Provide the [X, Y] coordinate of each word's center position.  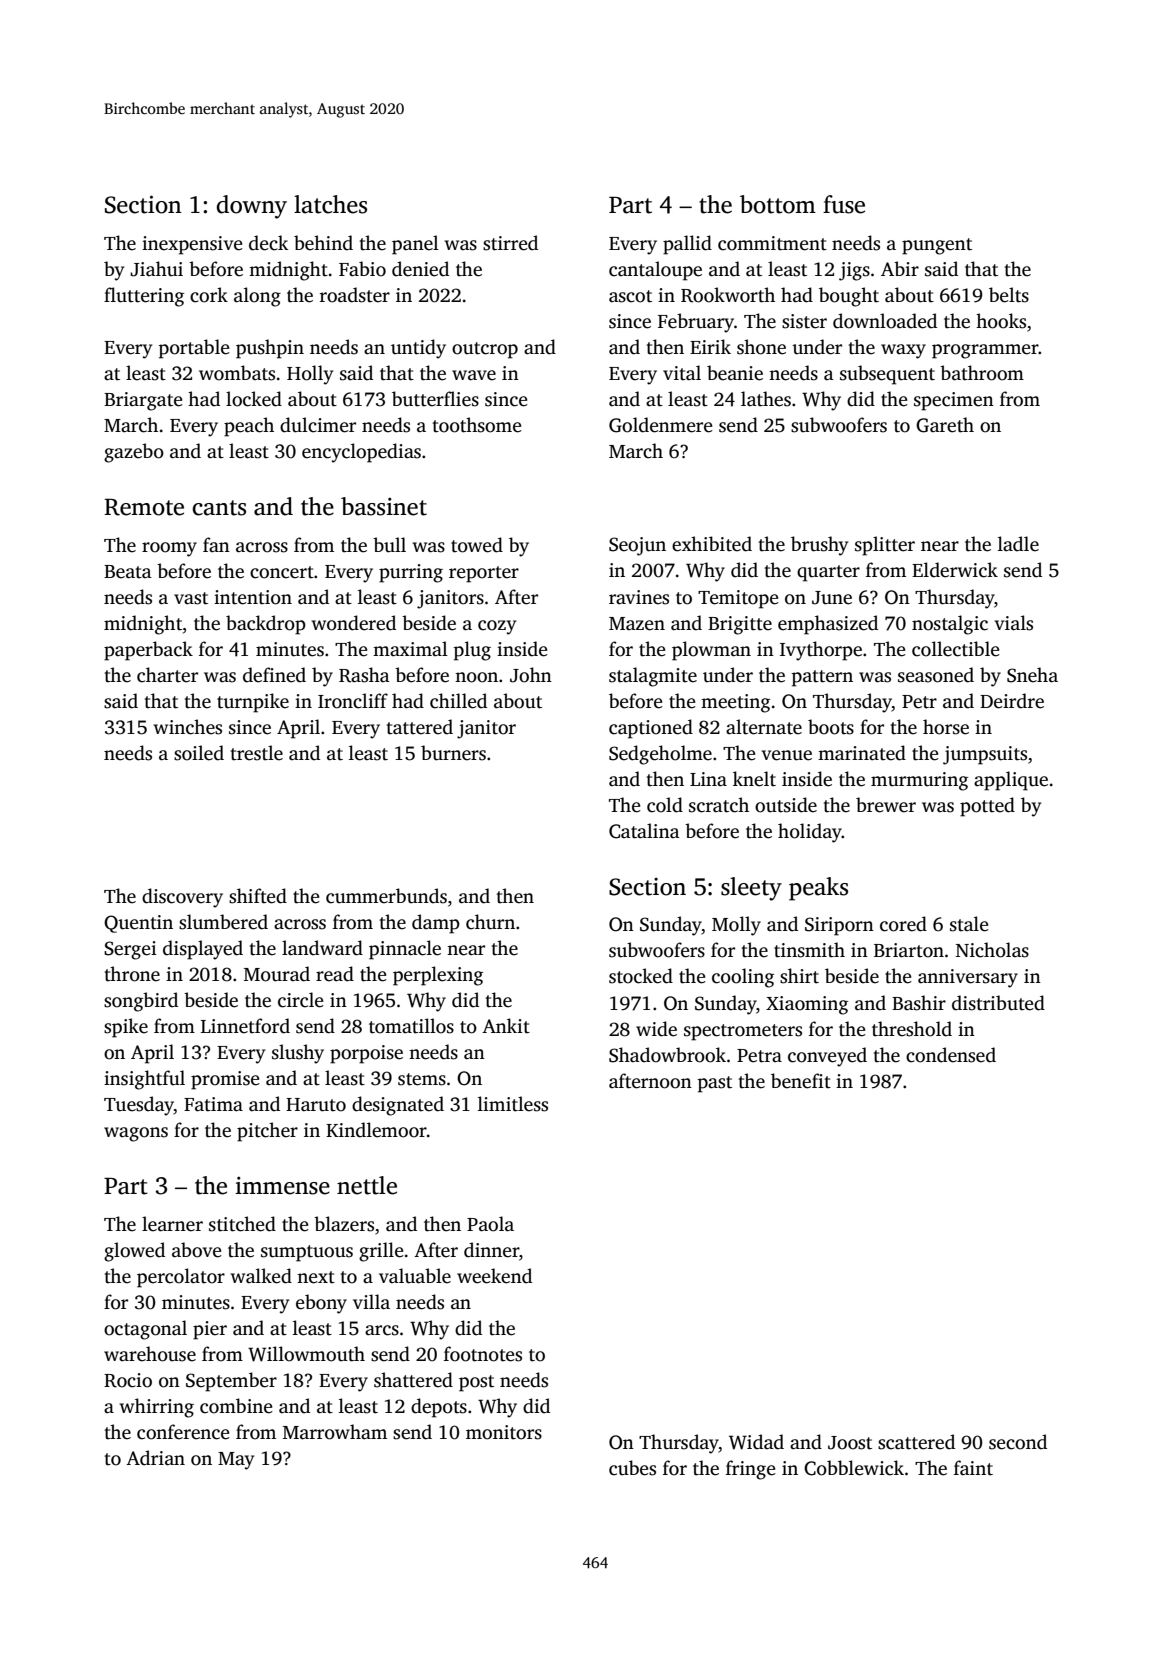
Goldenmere [661, 425]
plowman [711, 651]
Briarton [909, 950]
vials [1013, 623]
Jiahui [156, 269]
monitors [504, 1432]
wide [656, 1029]
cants [219, 508]
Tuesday [139, 1106]
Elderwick [955, 570]
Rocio [128, 1380]
